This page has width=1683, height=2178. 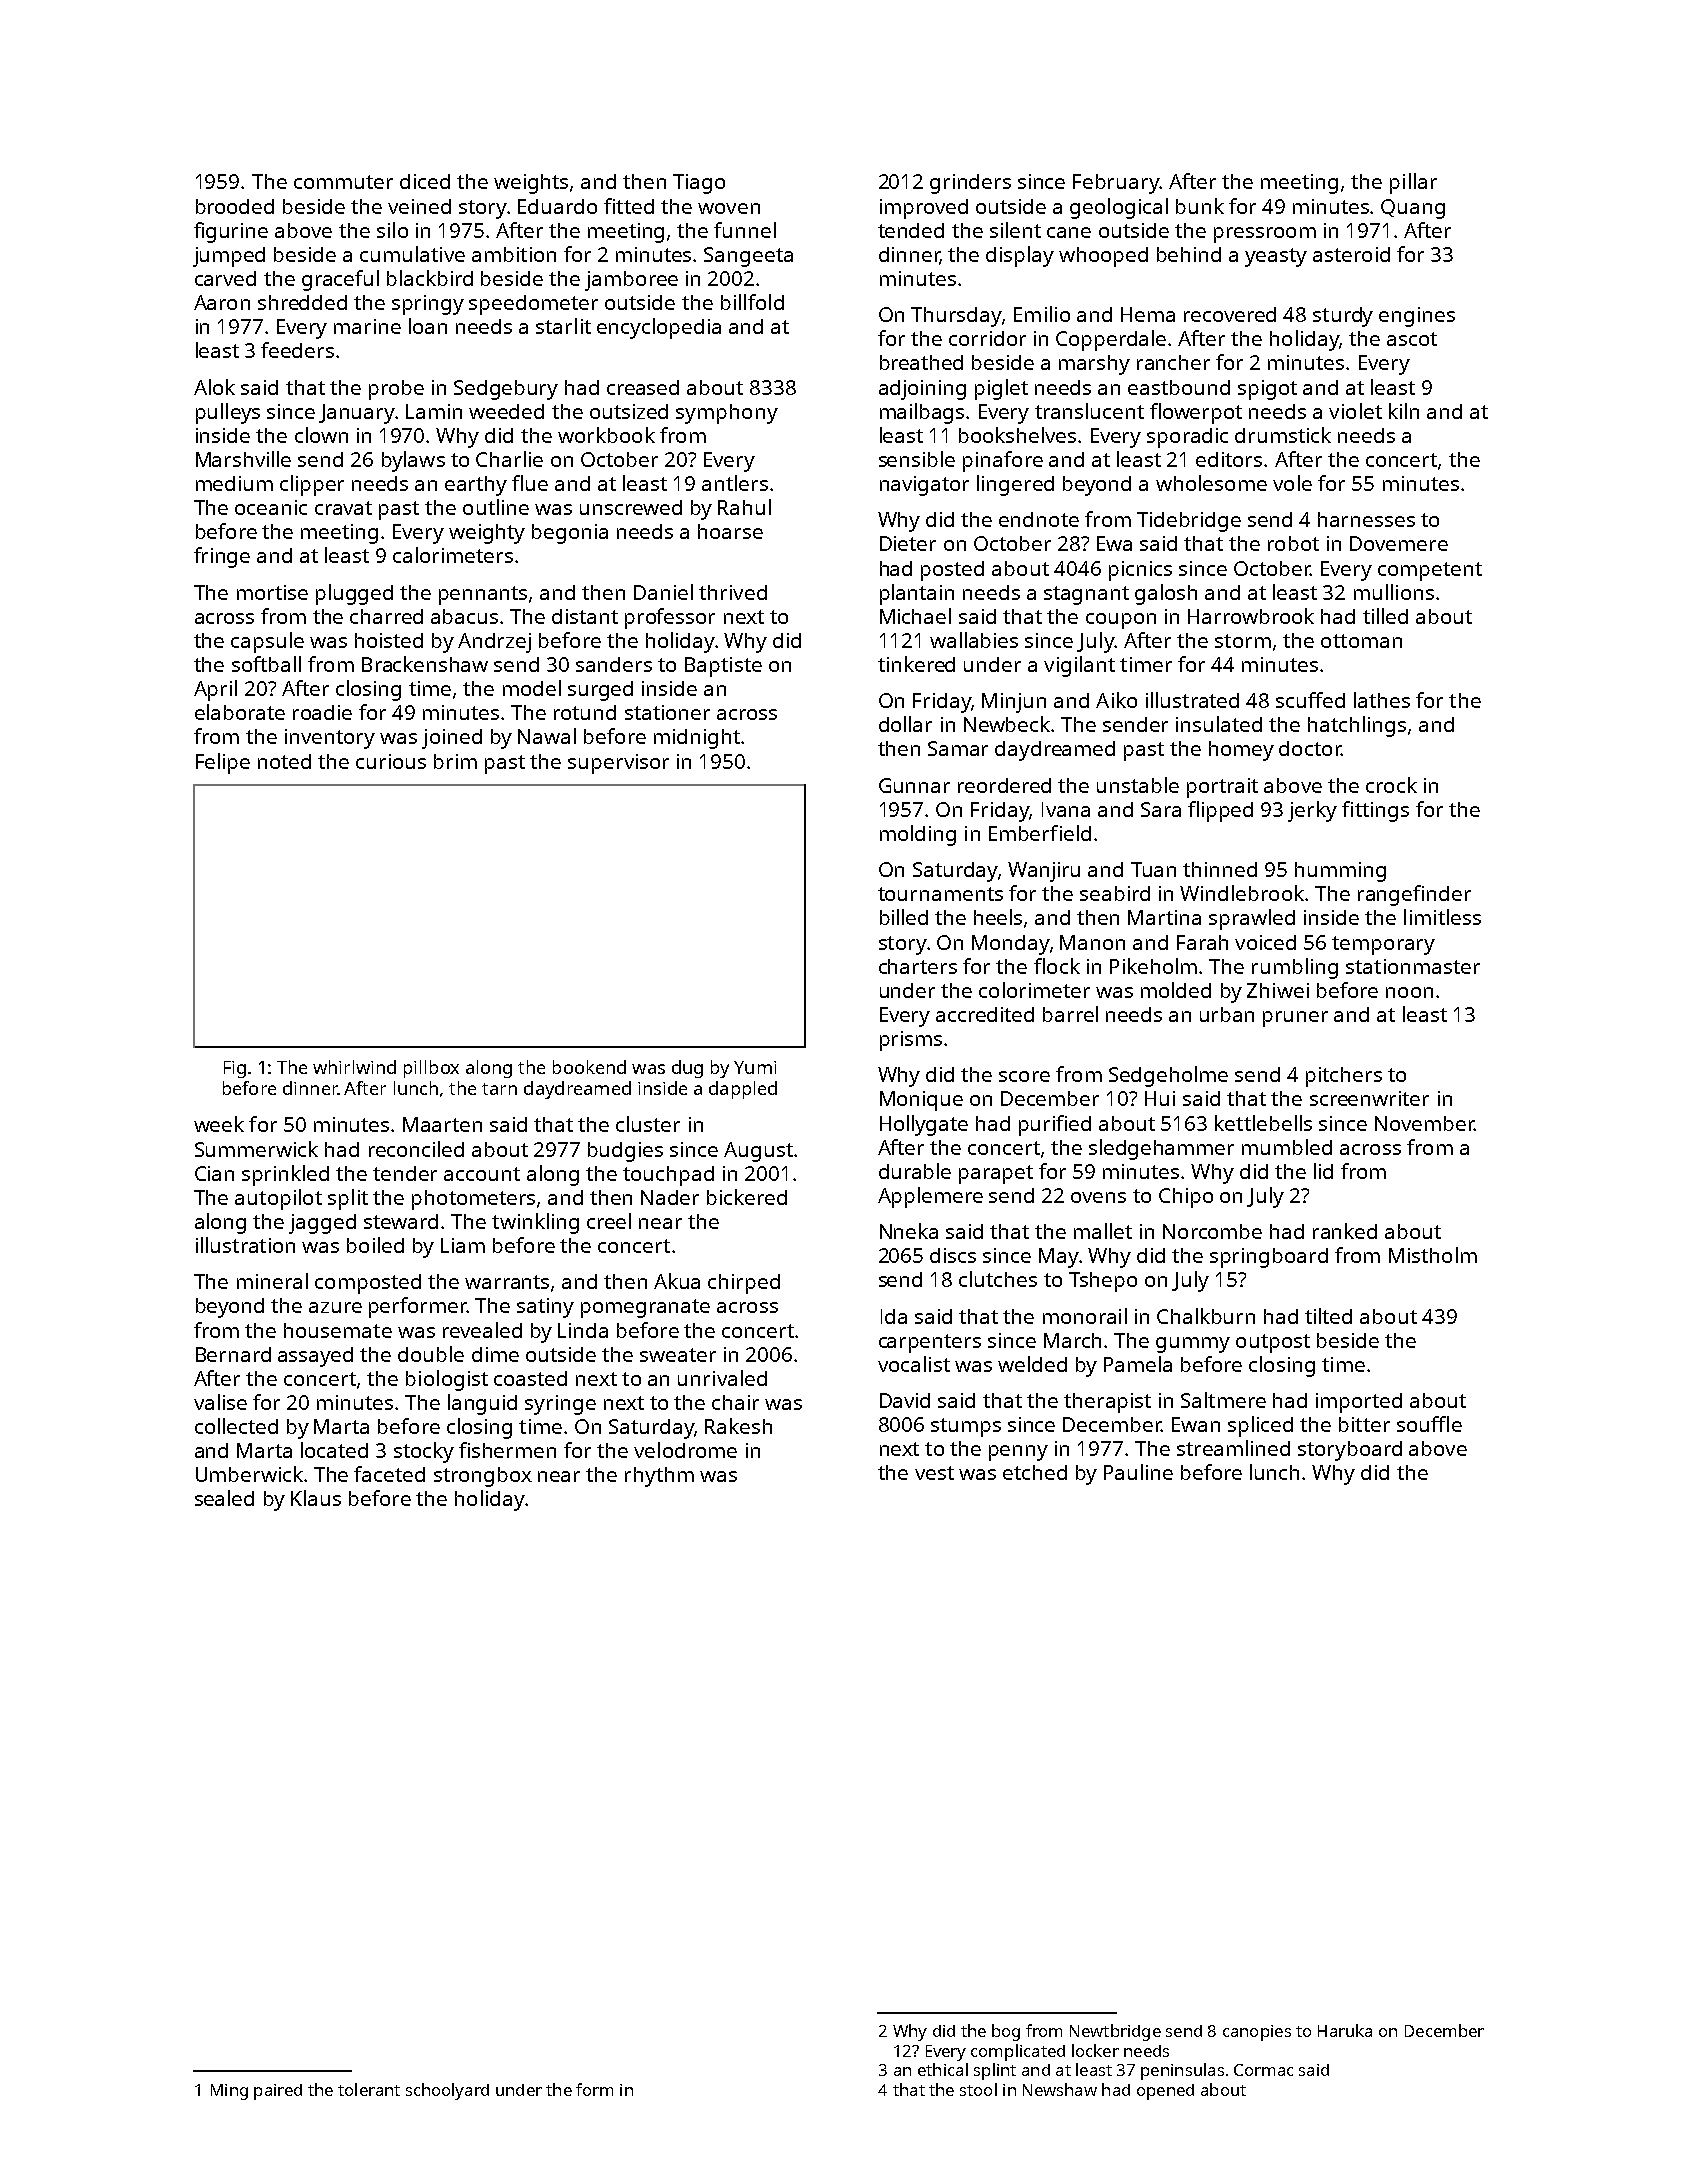 I want to click on Cormac, so click(x=1263, y=2070).
